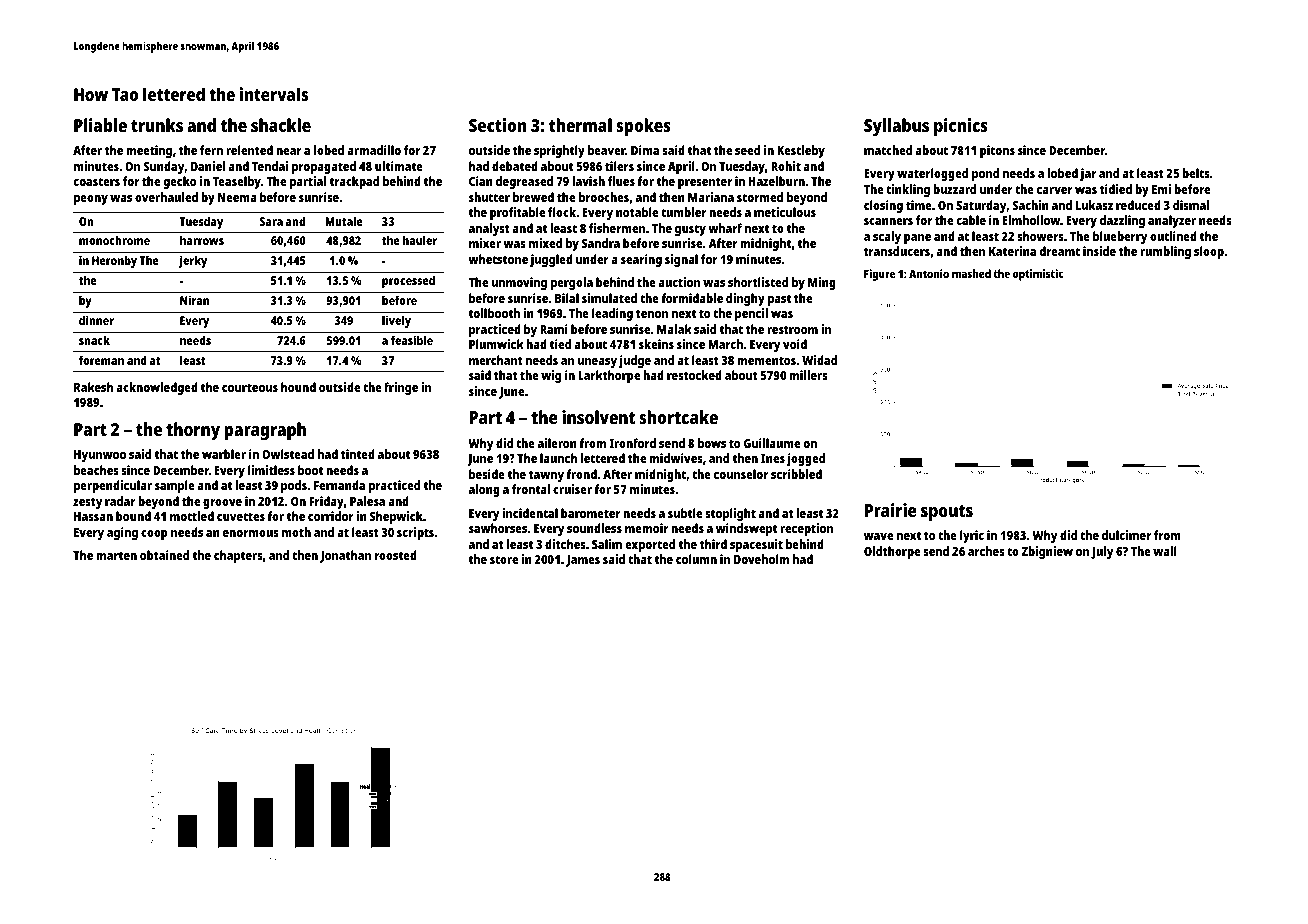 This document has height=924, width=1308. What do you see at coordinates (1047, 552) in the document?
I see `Zbigniew` at bounding box center [1047, 552].
